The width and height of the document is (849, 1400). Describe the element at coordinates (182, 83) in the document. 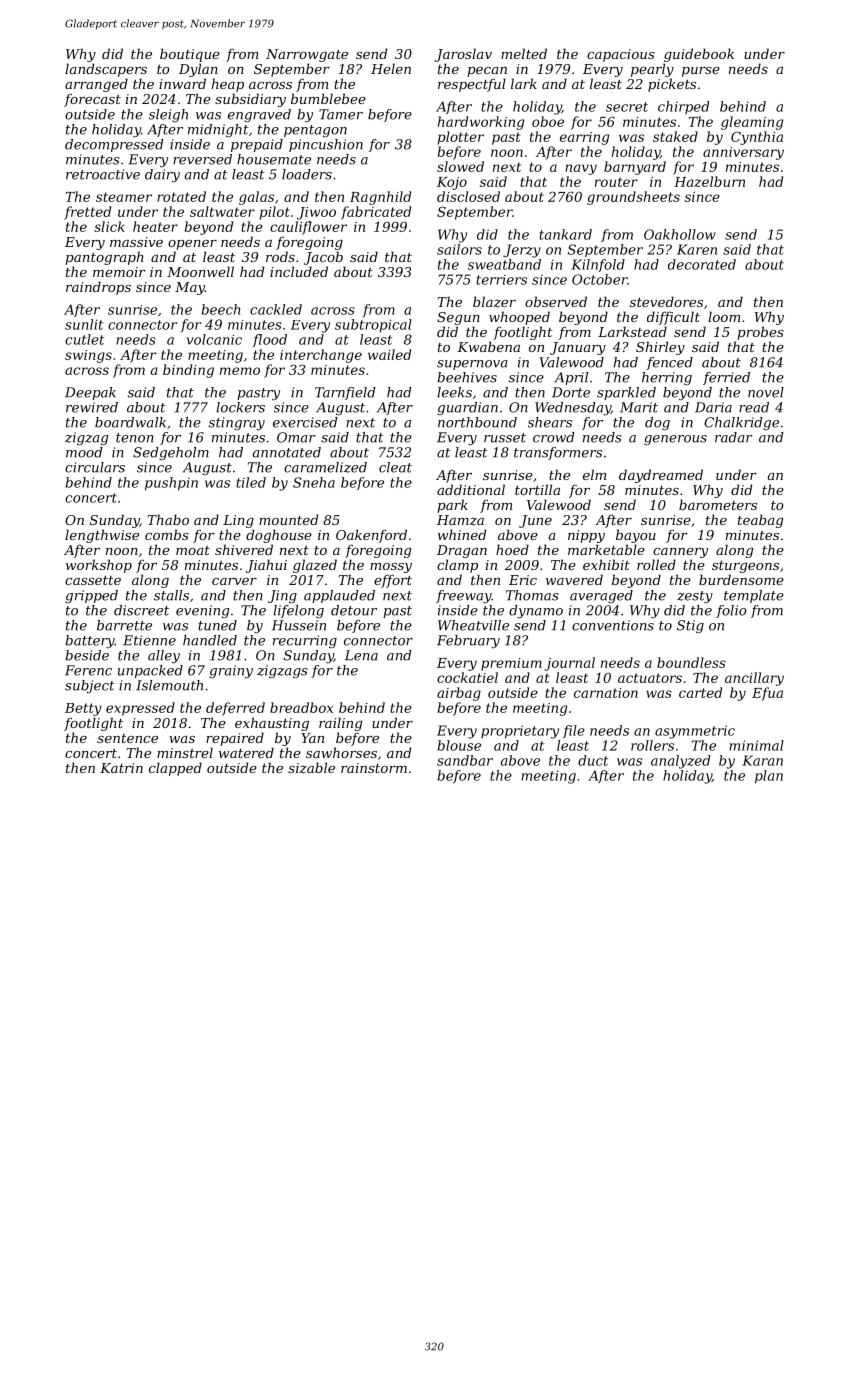

I see `inward` at that location.
